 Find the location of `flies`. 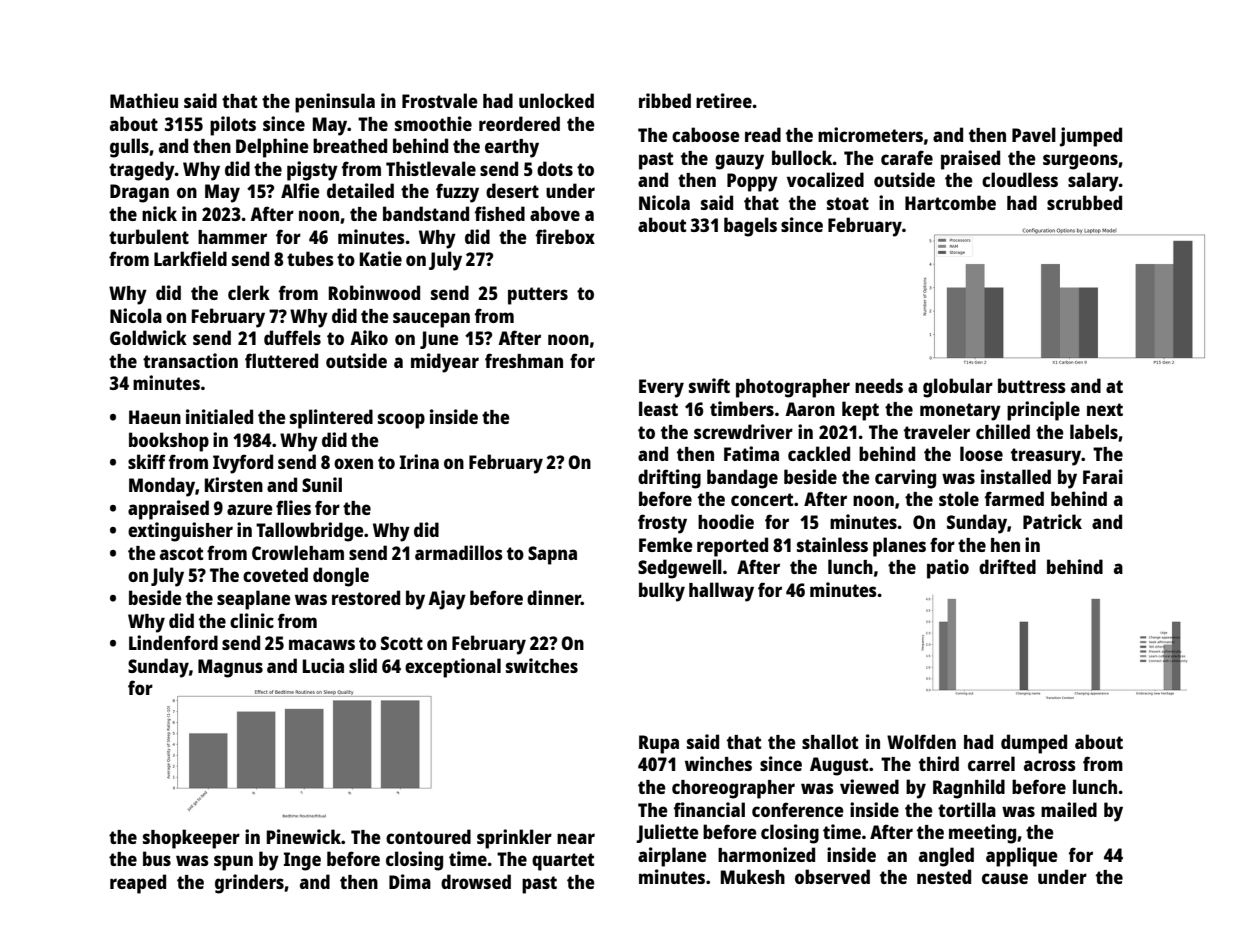

flies is located at coordinates (293, 507).
